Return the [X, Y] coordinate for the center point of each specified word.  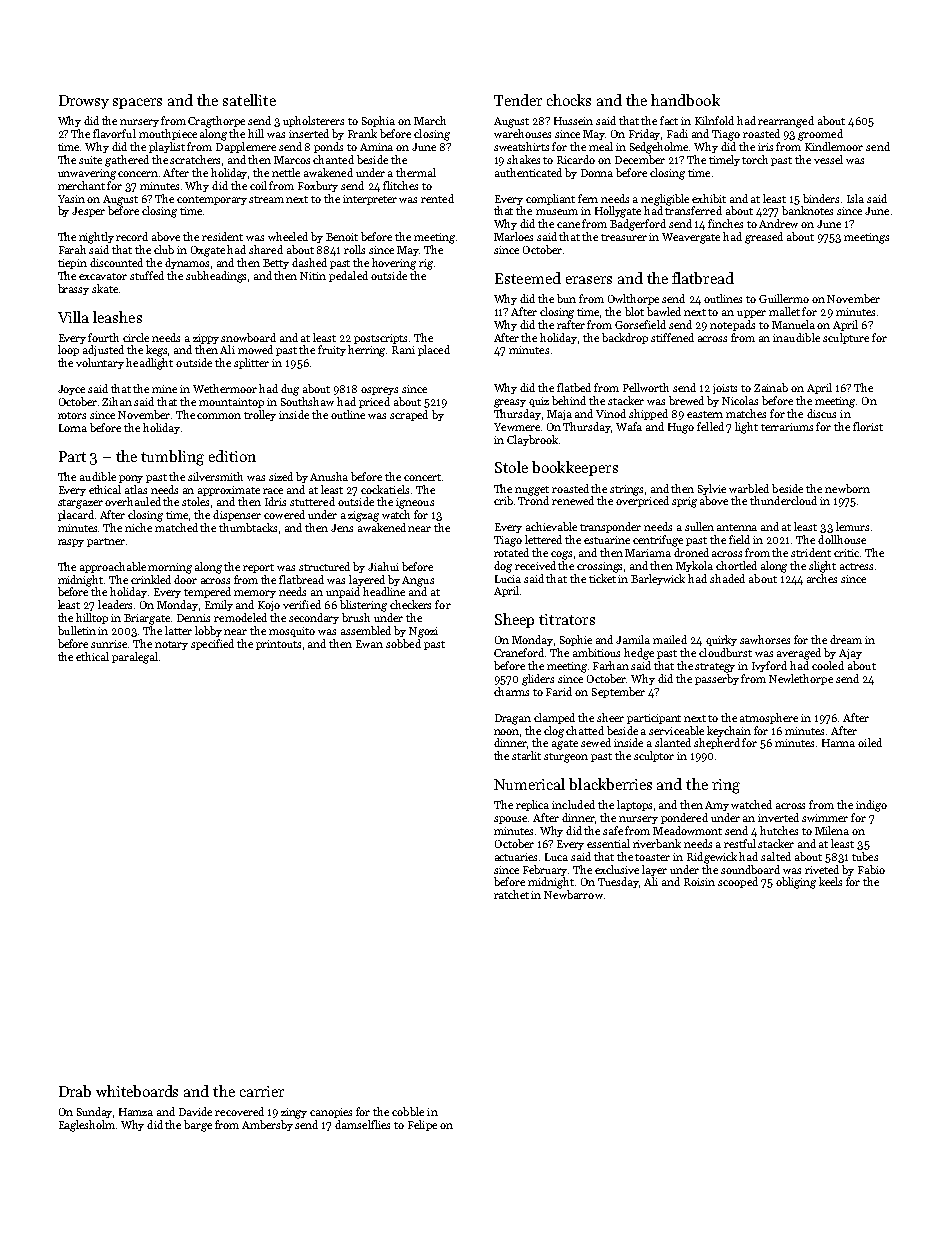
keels [830, 881]
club [164, 249]
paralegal [135, 658]
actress [856, 566]
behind [569, 400]
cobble [408, 1111]
